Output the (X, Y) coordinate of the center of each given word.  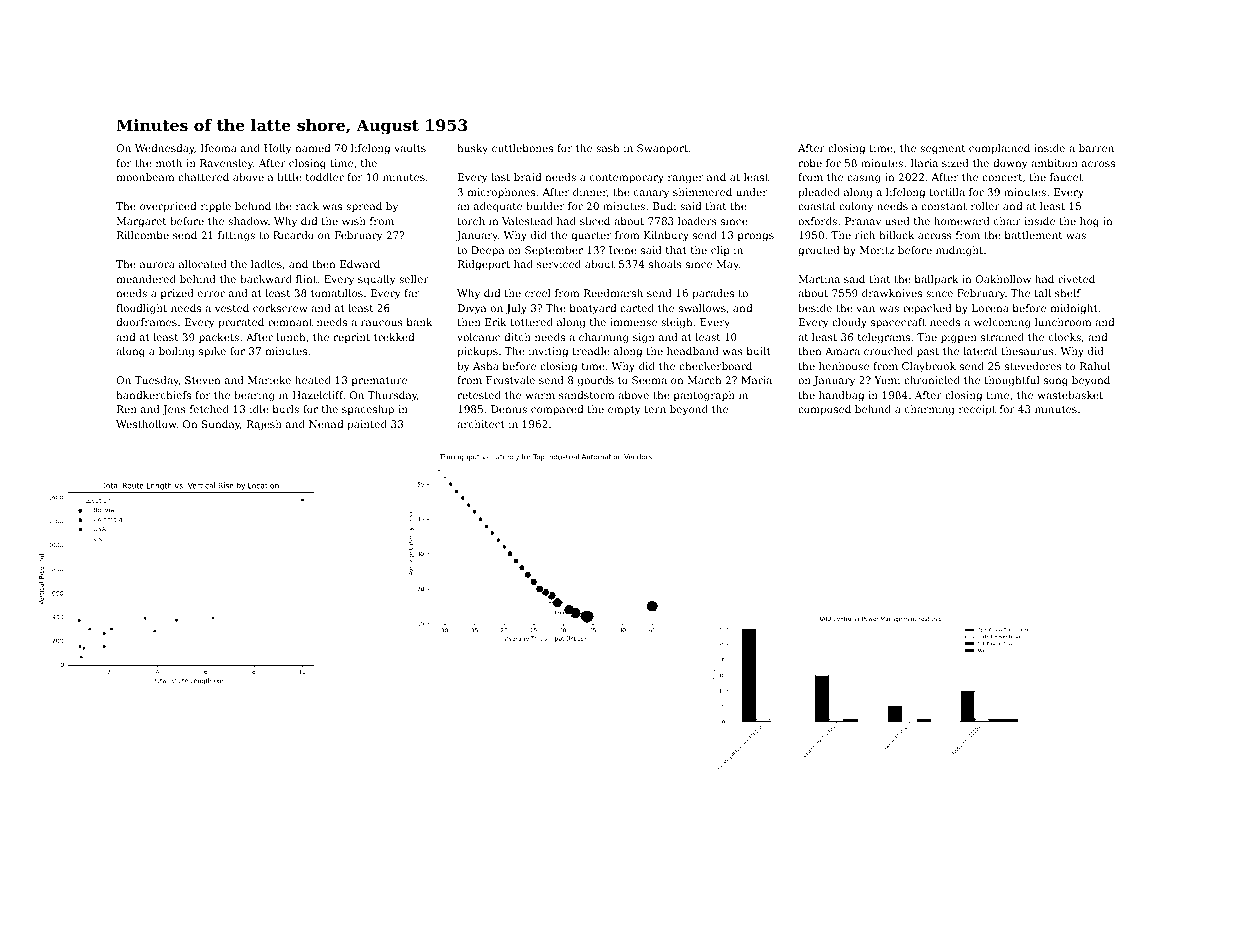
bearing (254, 396)
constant (944, 206)
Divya (472, 309)
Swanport (662, 149)
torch (471, 221)
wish (354, 221)
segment (942, 150)
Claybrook (929, 367)
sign (644, 338)
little (289, 177)
